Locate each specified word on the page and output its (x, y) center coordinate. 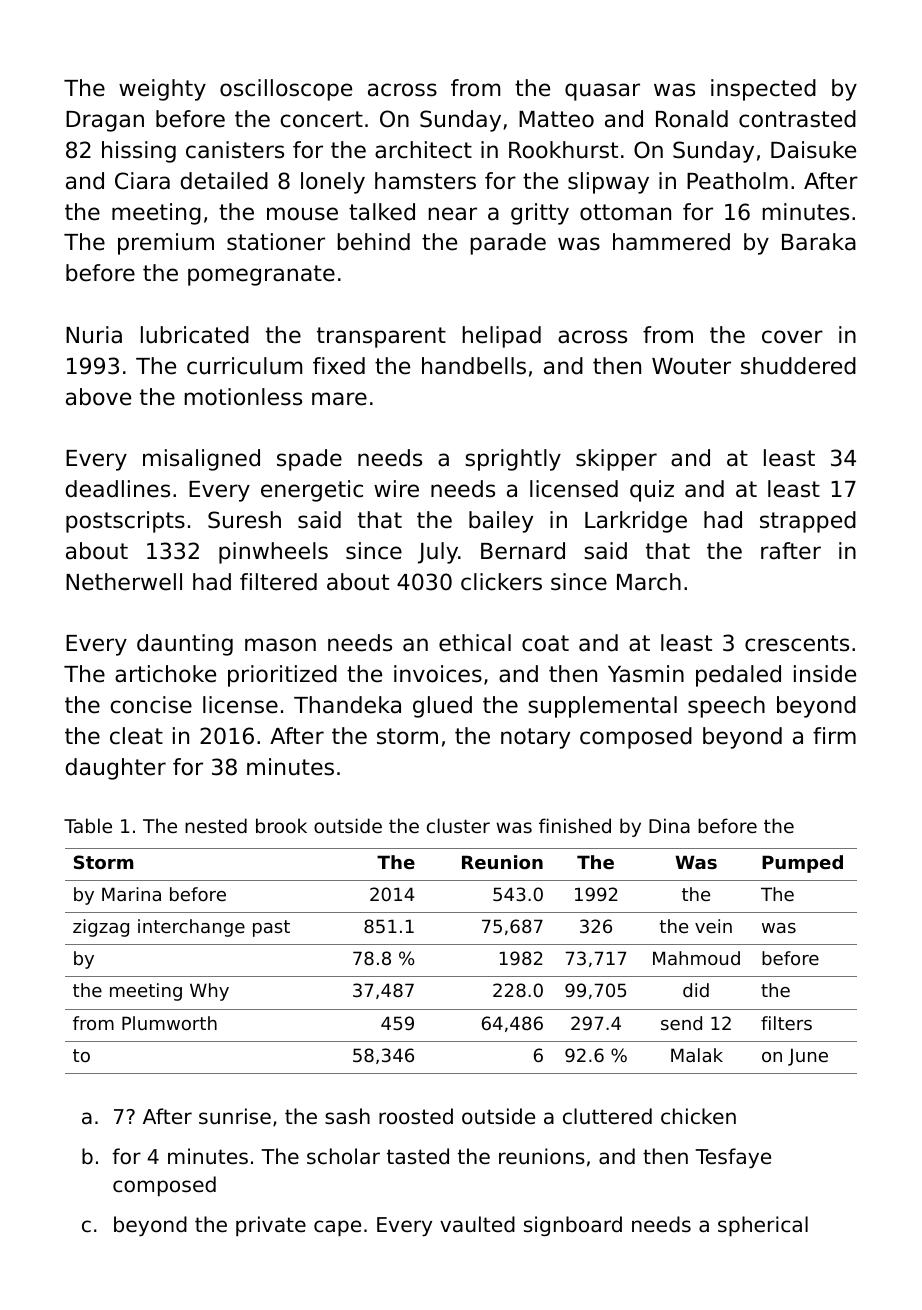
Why (209, 992)
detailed (224, 181)
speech (726, 707)
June (808, 1057)
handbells (474, 366)
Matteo (556, 119)
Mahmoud (696, 958)
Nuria (94, 335)
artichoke (165, 674)
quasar (602, 92)
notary (535, 738)
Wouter (691, 366)
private (271, 1226)
